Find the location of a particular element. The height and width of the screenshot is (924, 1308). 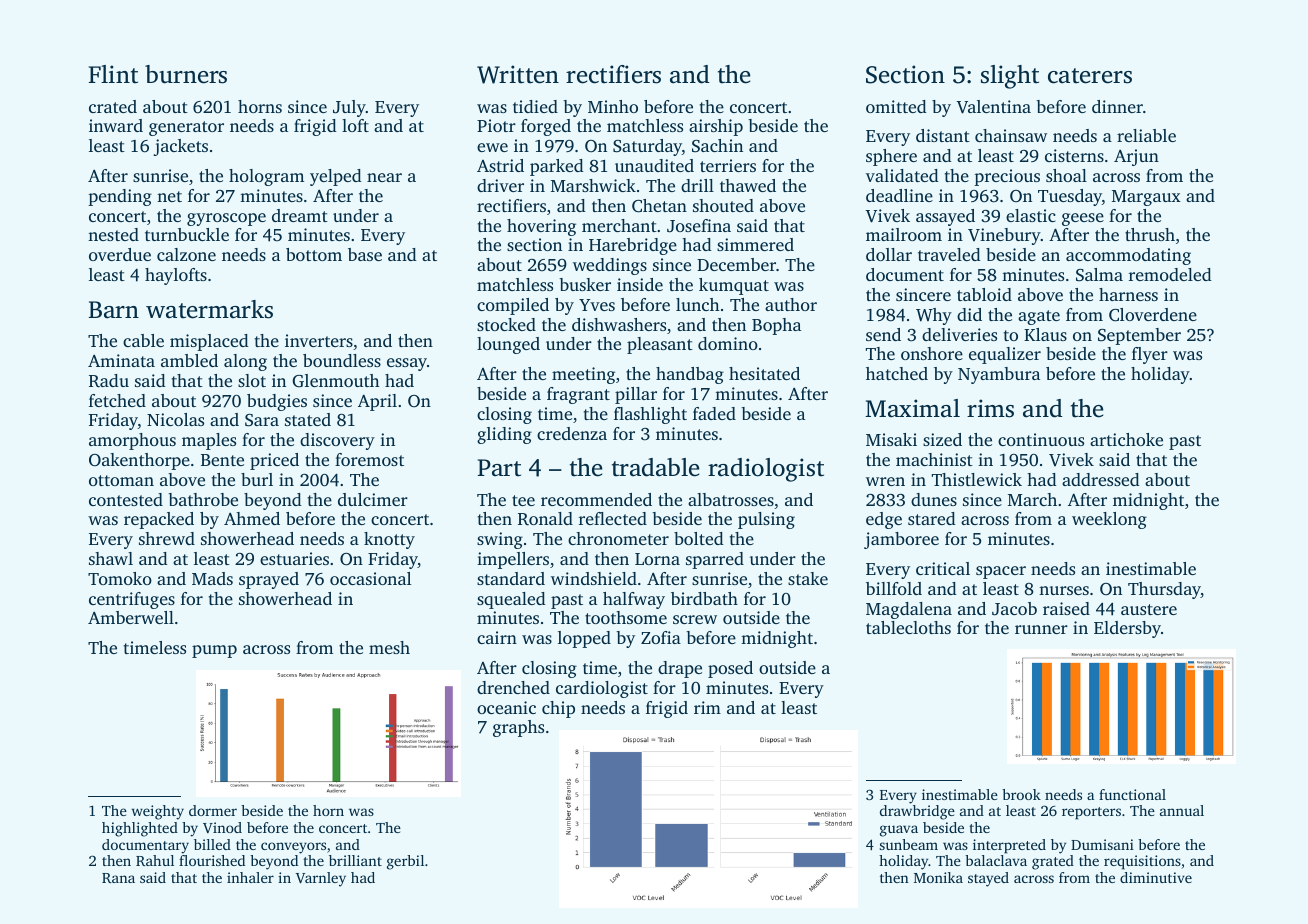

runner is located at coordinates (1041, 629).
